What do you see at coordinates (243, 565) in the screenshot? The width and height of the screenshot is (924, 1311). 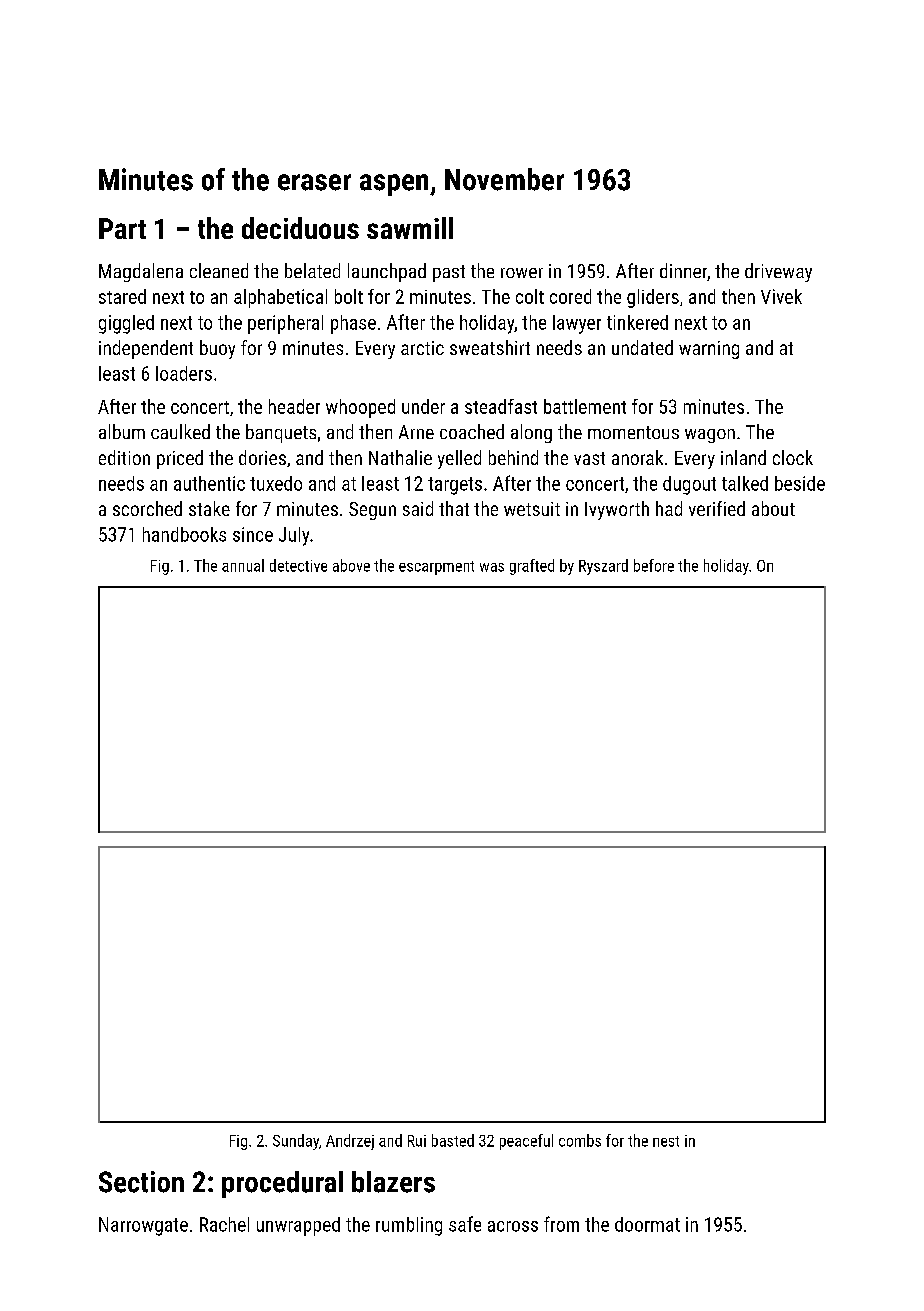 I see `annual` at bounding box center [243, 565].
